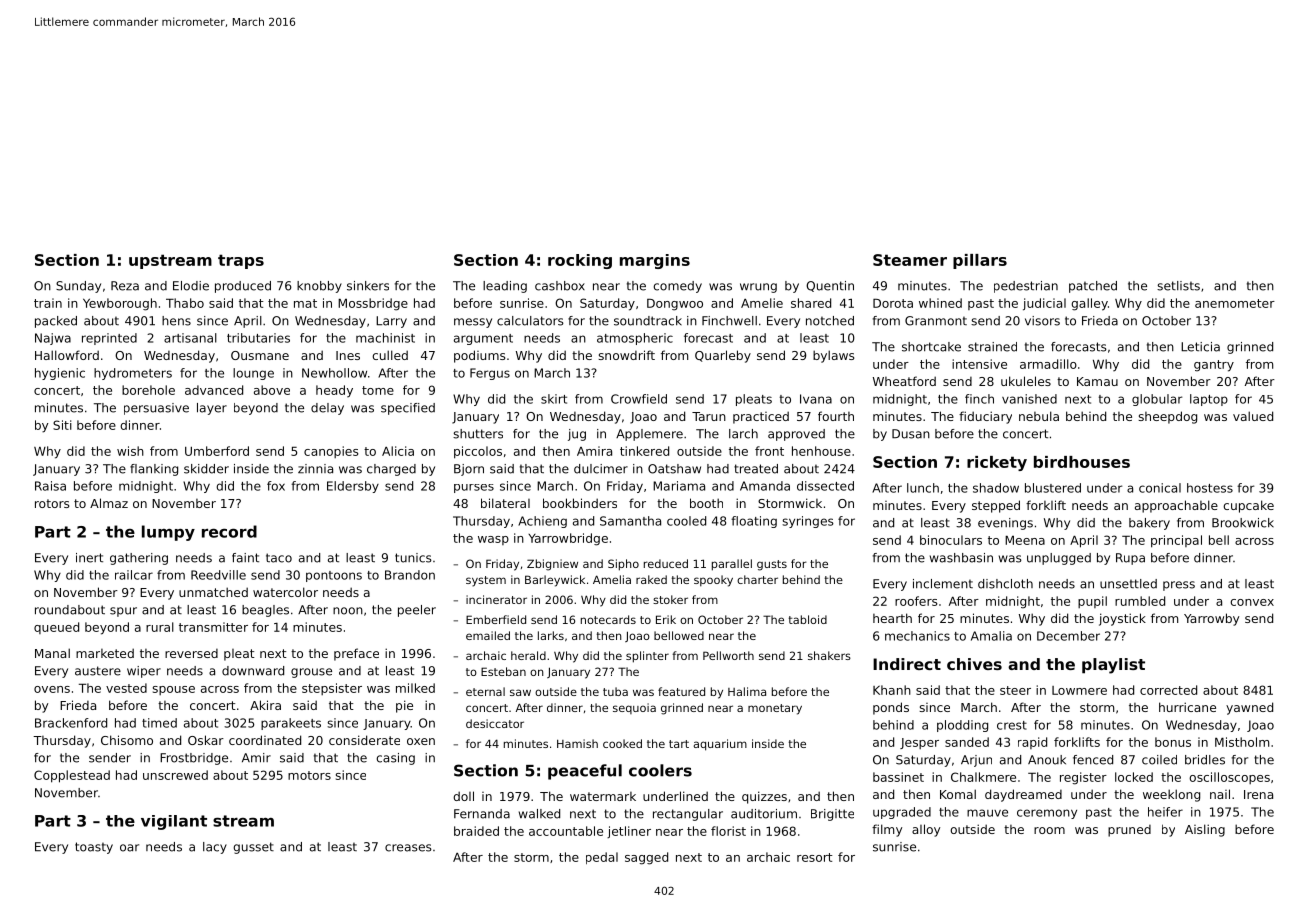  Describe the element at coordinates (980, 261) in the image. I see `pillars` at that location.
